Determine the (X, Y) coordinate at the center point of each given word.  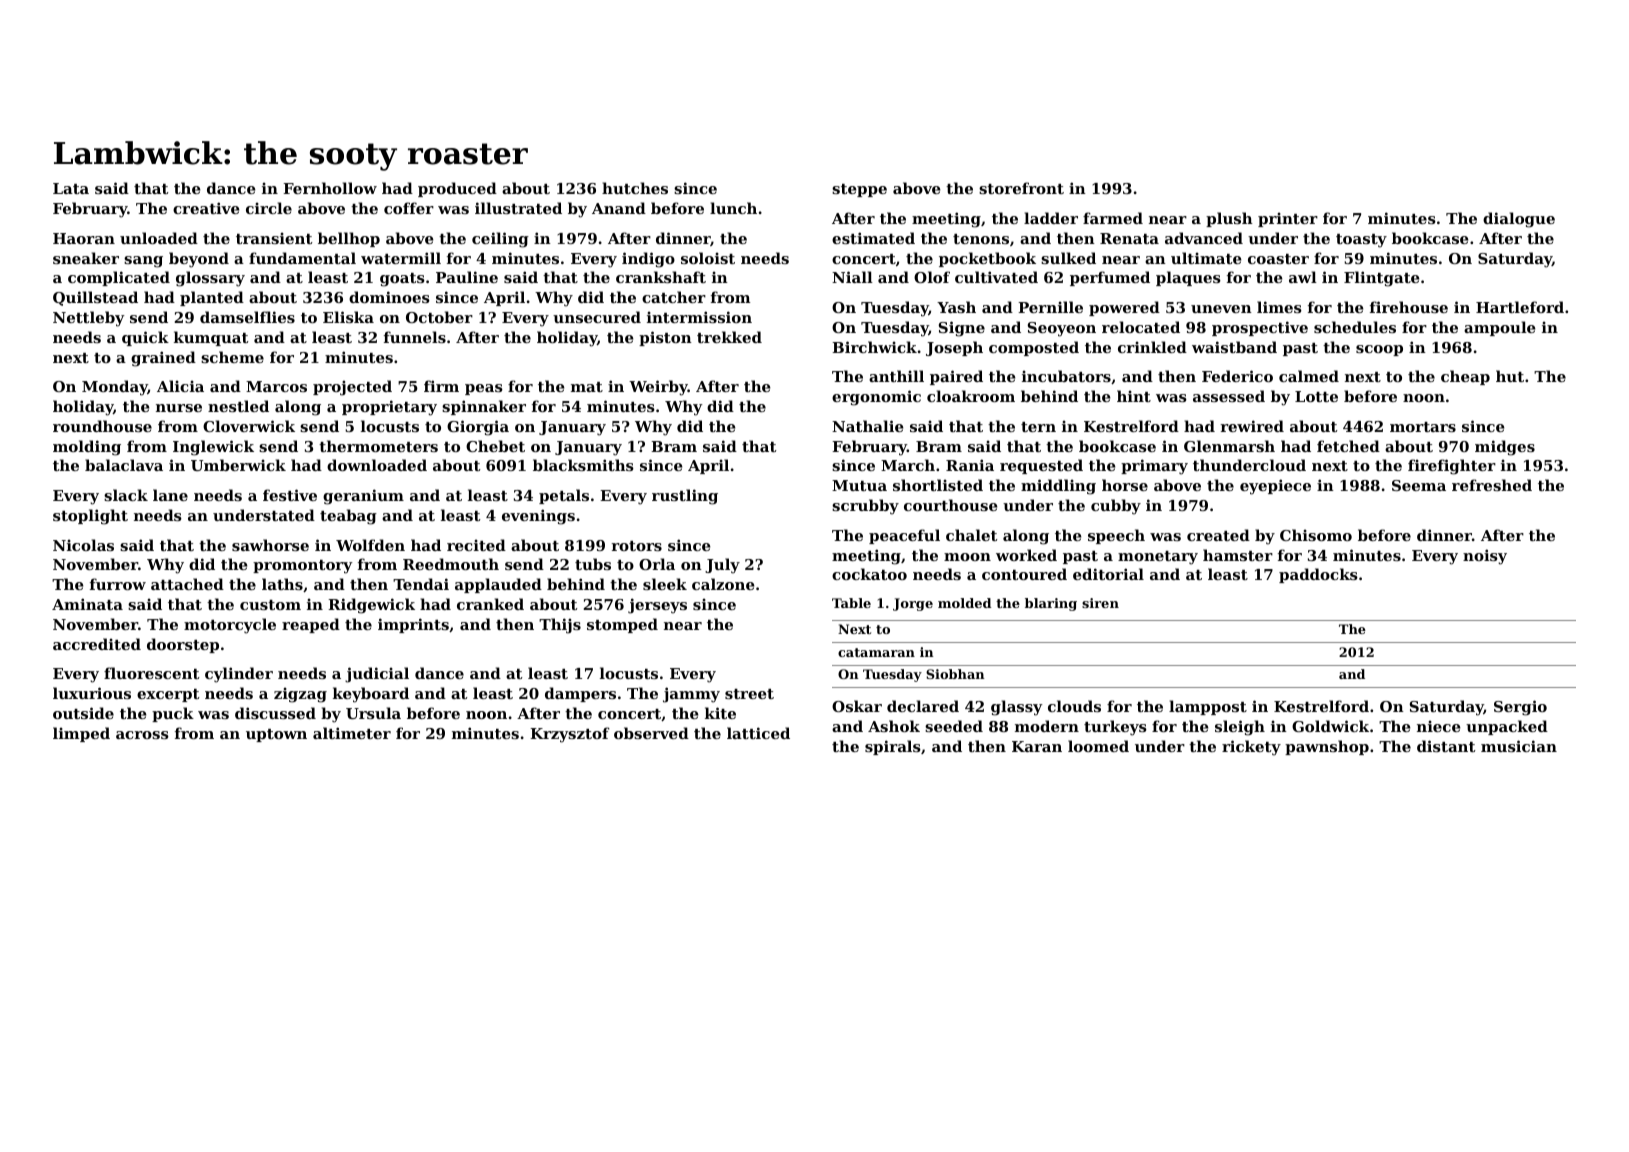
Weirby (658, 388)
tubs (593, 564)
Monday (115, 388)
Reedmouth (451, 564)
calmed (1309, 376)
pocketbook (987, 259)
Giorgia (478, 428)
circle (269, 208)
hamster (1238, 555)
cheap (1465, 377)
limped (81, 734)
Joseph (954, 348)
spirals (893, 747)
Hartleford (1520, 307)
